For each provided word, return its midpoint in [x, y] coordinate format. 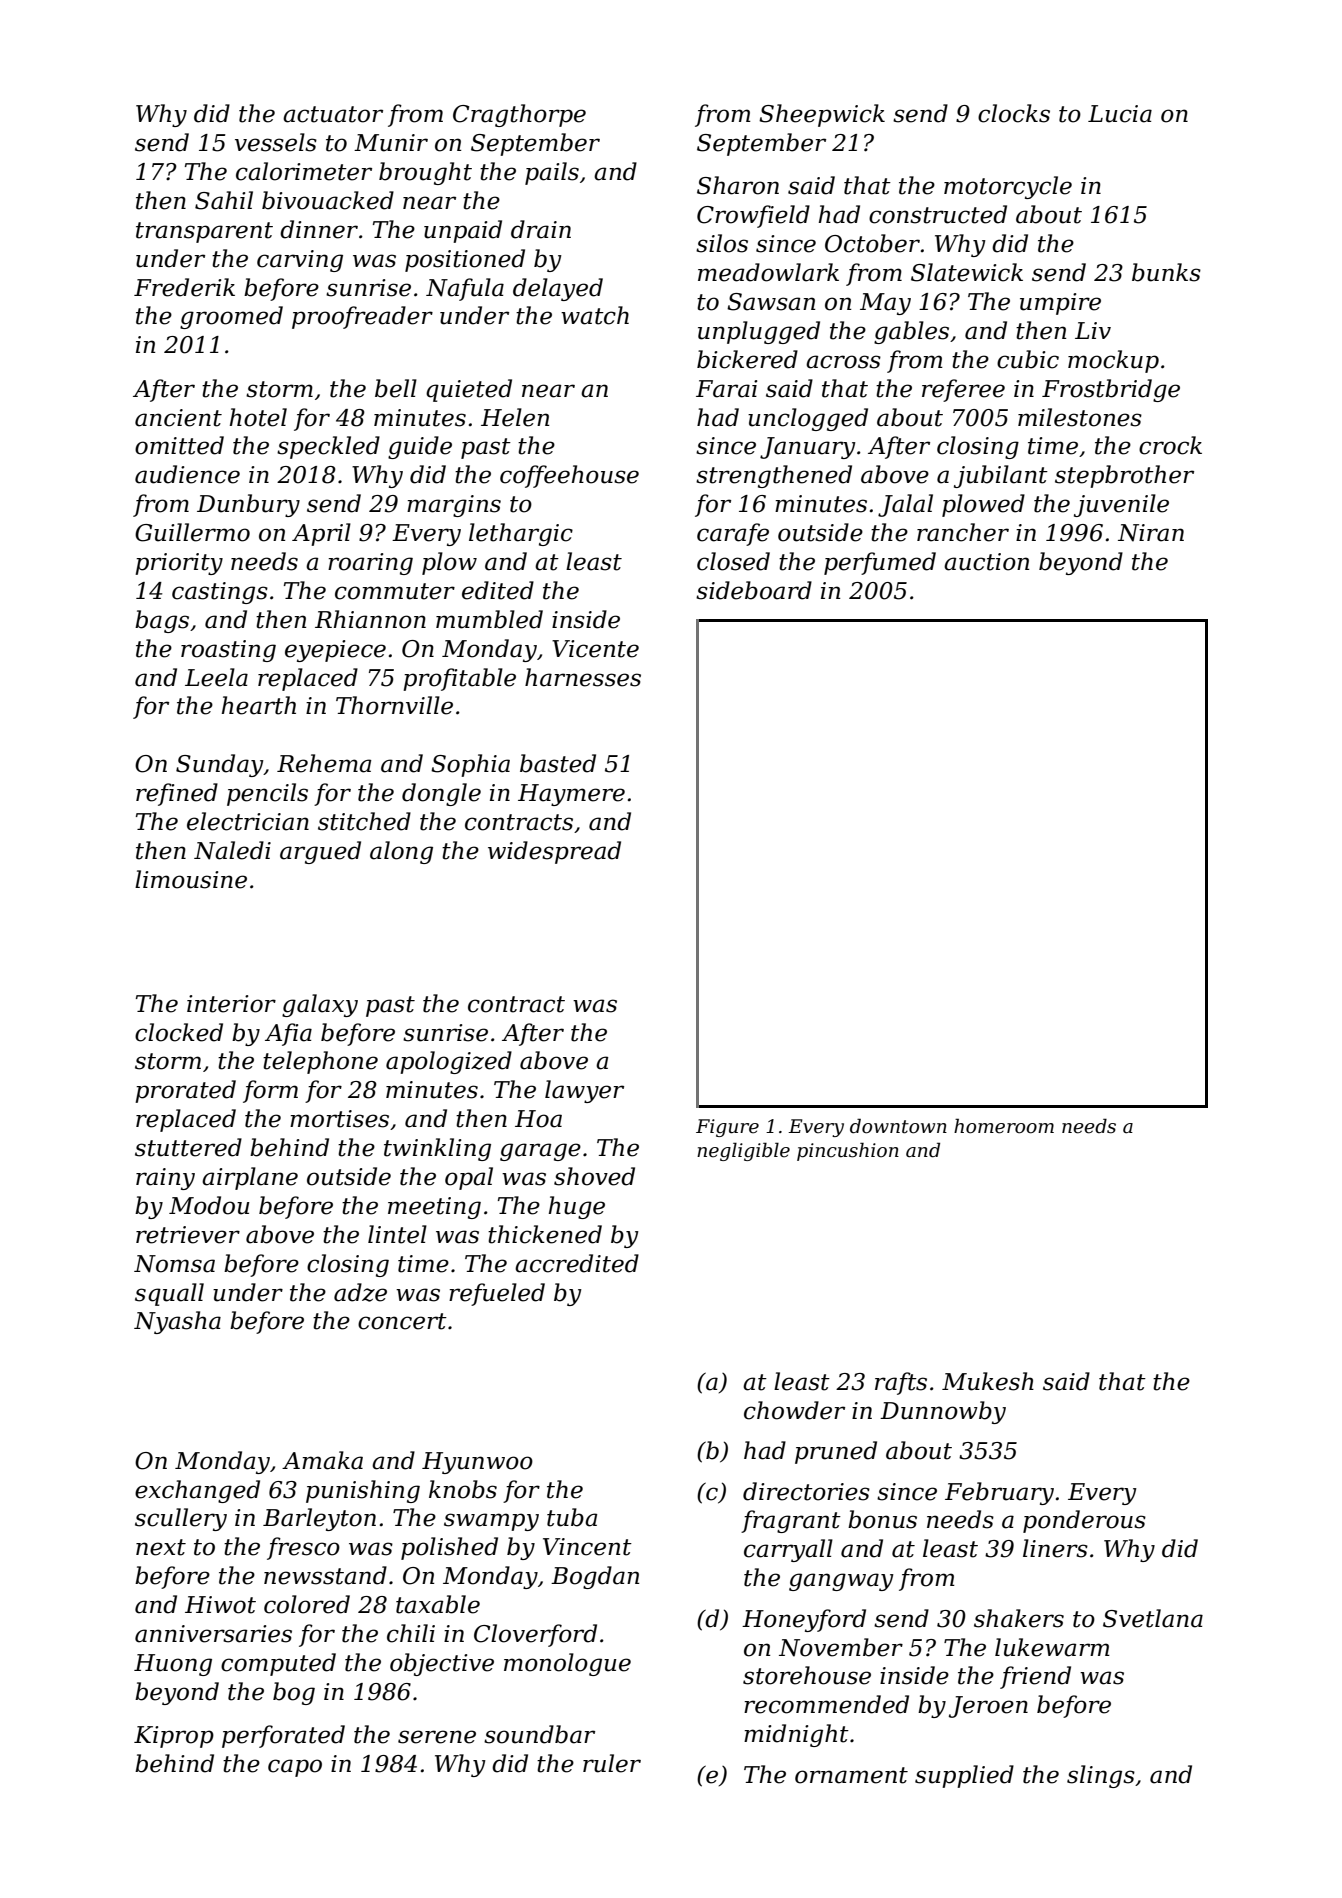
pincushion [848, 1152]
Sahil [224, 200]
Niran [1151, 533]
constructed [938, 214]
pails [552, 173]
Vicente [595, 649]
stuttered [188, 1147]
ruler [612, 1763]
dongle [441, 794]
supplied [964, 1776]
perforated [283, 1736]
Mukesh [988, 1381]
